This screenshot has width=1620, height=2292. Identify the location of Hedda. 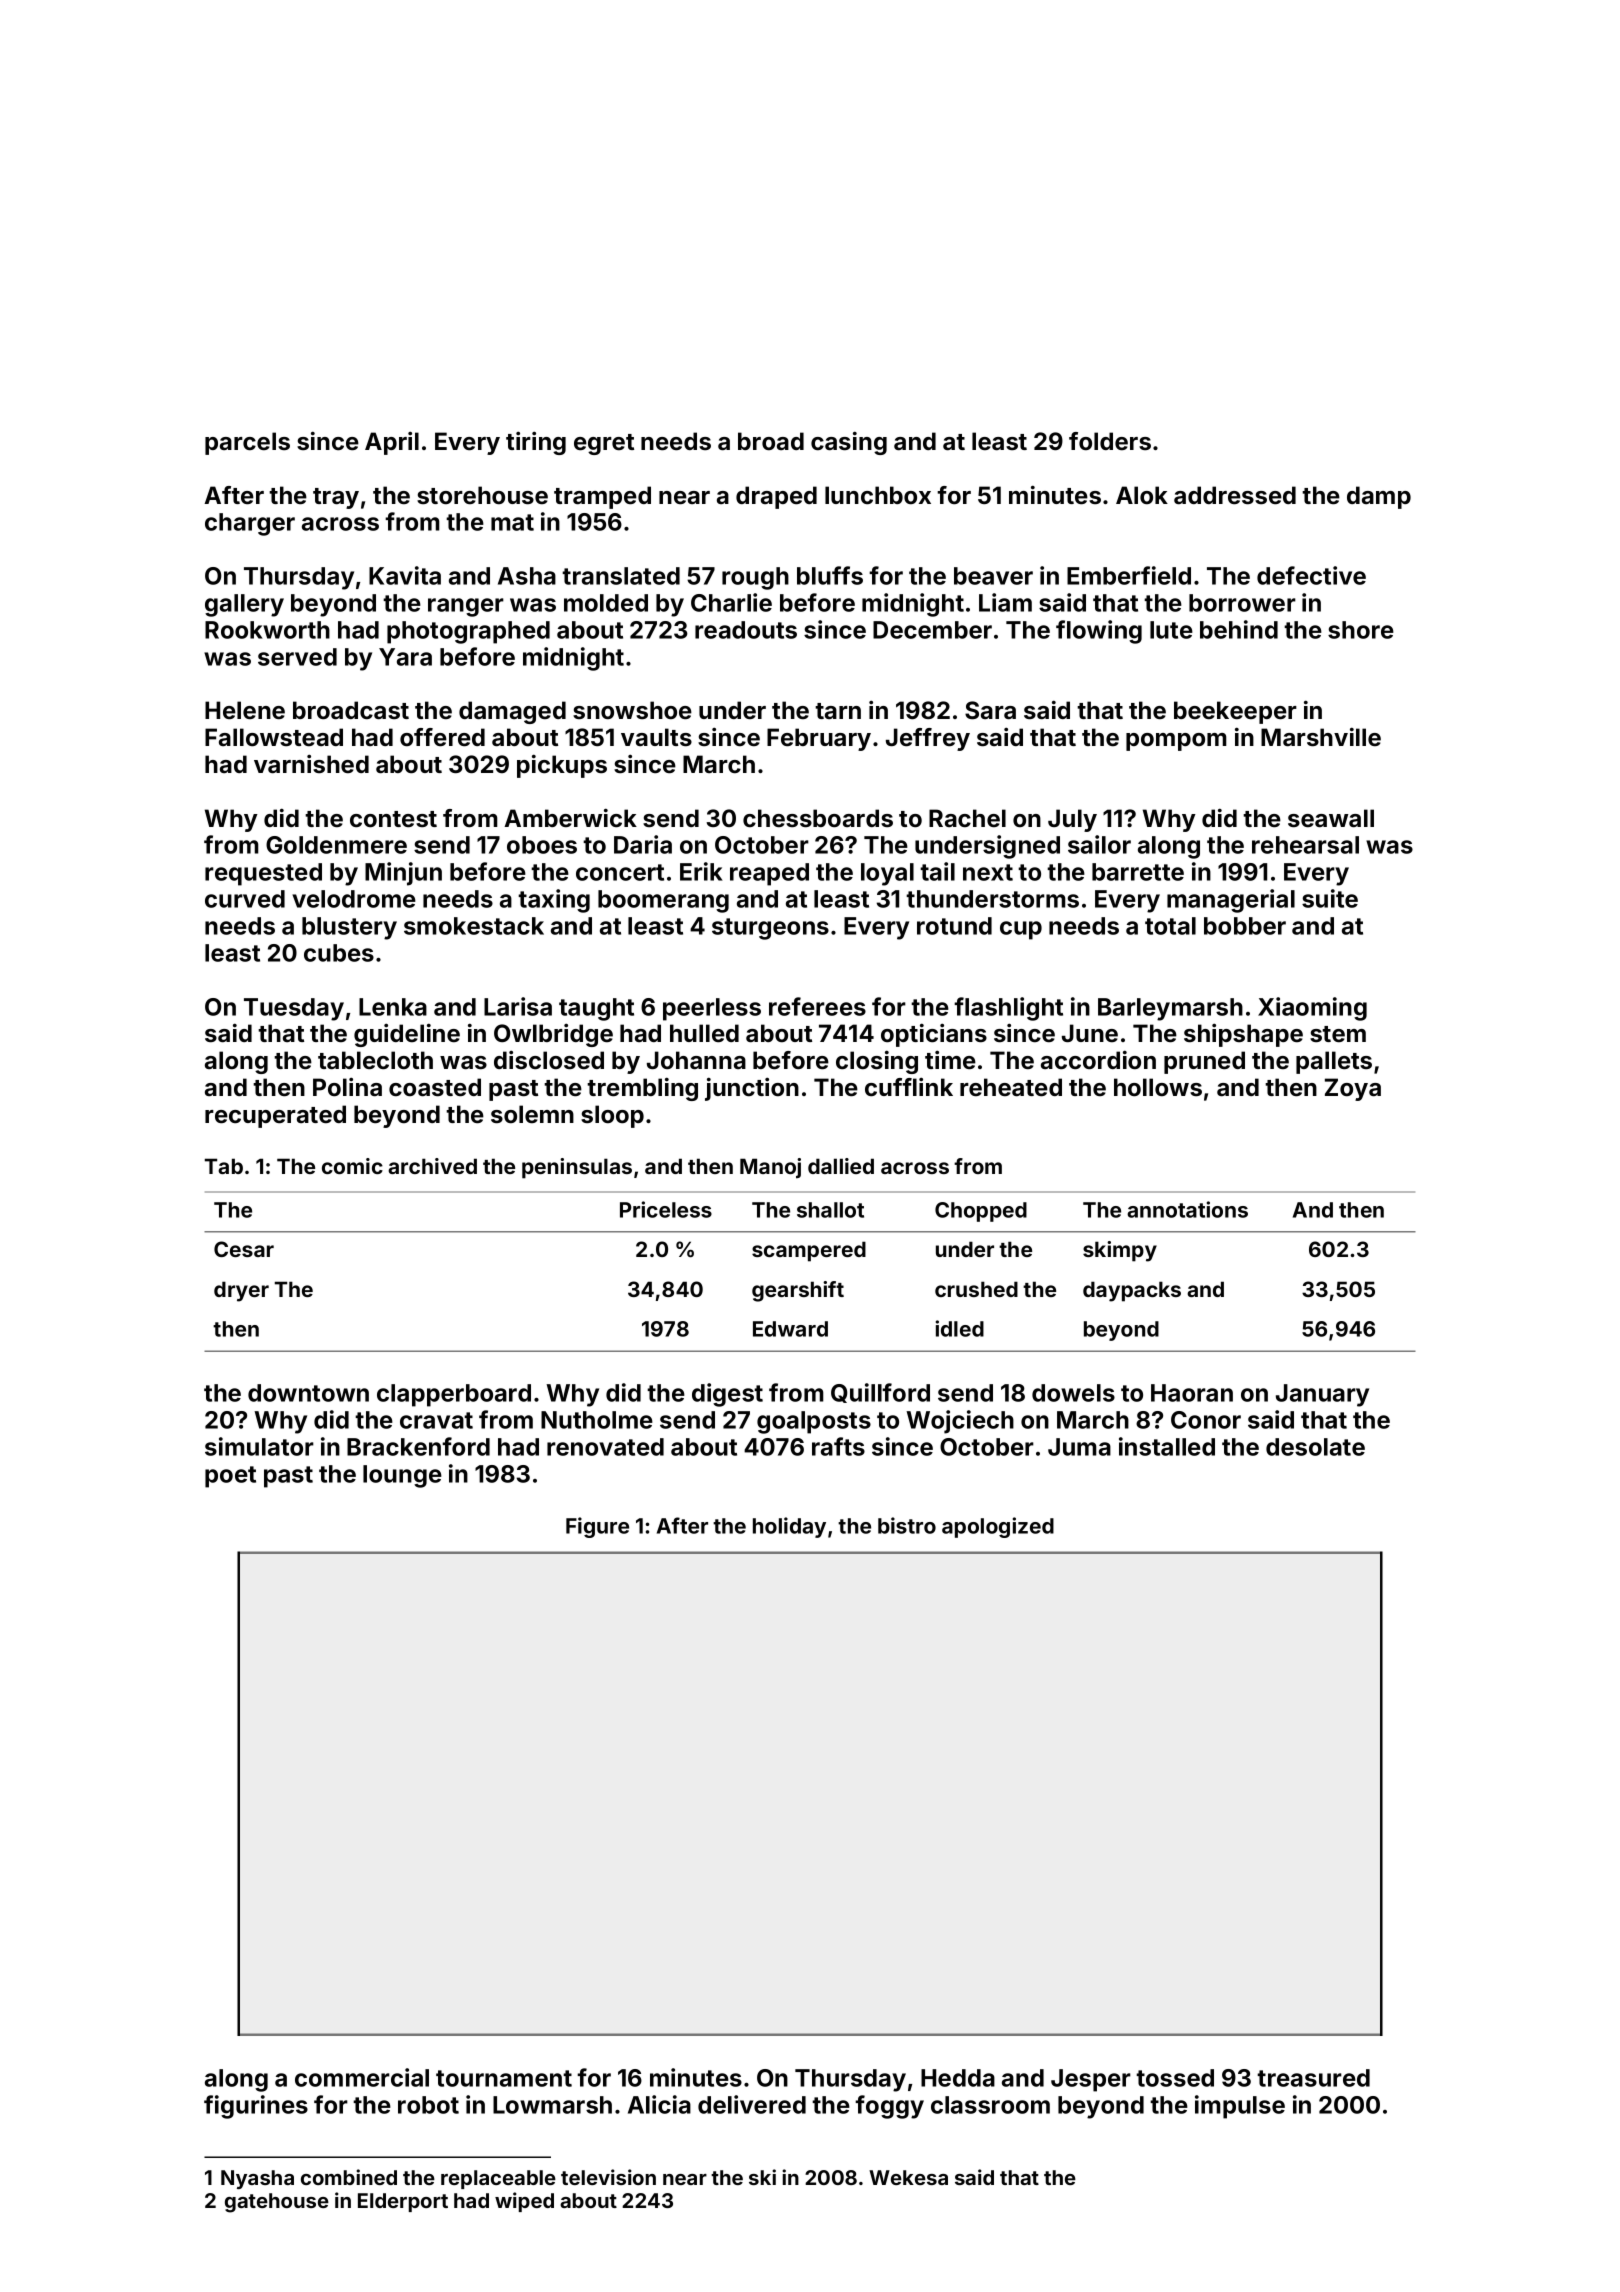
(958, 2078).
